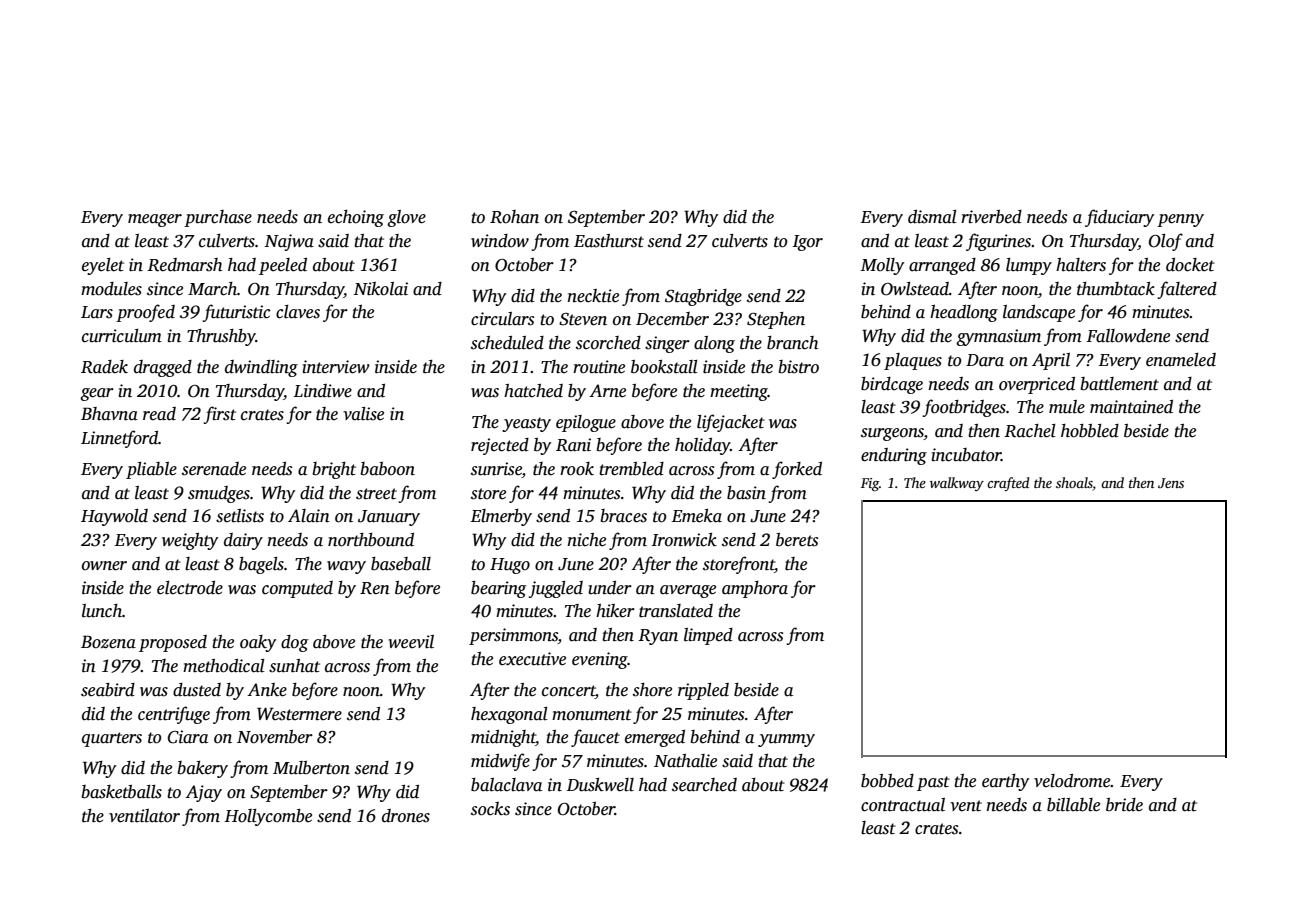 The width and height of the page is (1308, 924). What do you see at coordinates (1072, 781) in the page?
I see `velodrome` at bounding box center [1072, 781].
